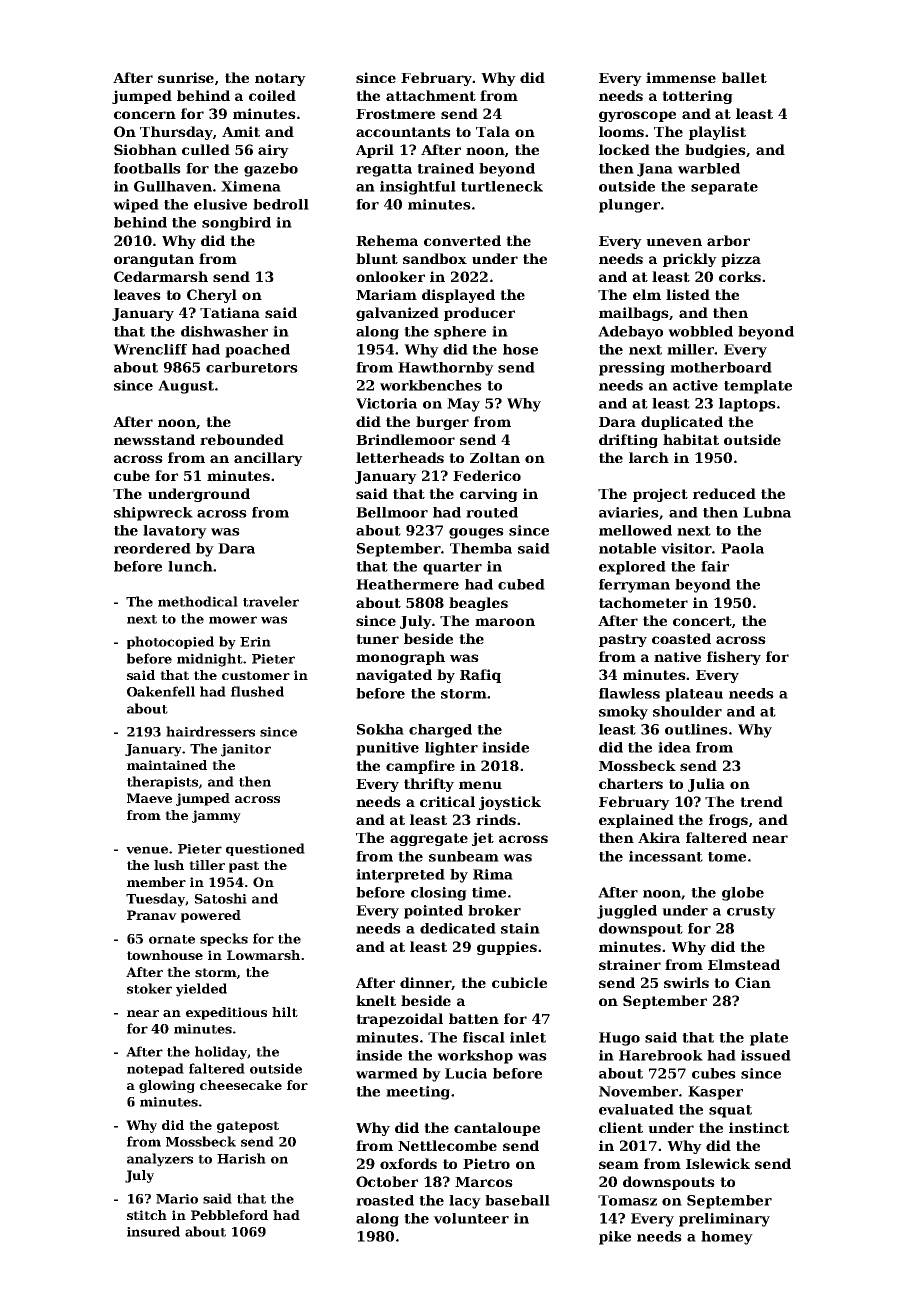 This screenshot has height=1316, width=908. What do you see at coordinates (742, 548) in the screenshot?
I see `Paola` at bounding box center [742, 548].
